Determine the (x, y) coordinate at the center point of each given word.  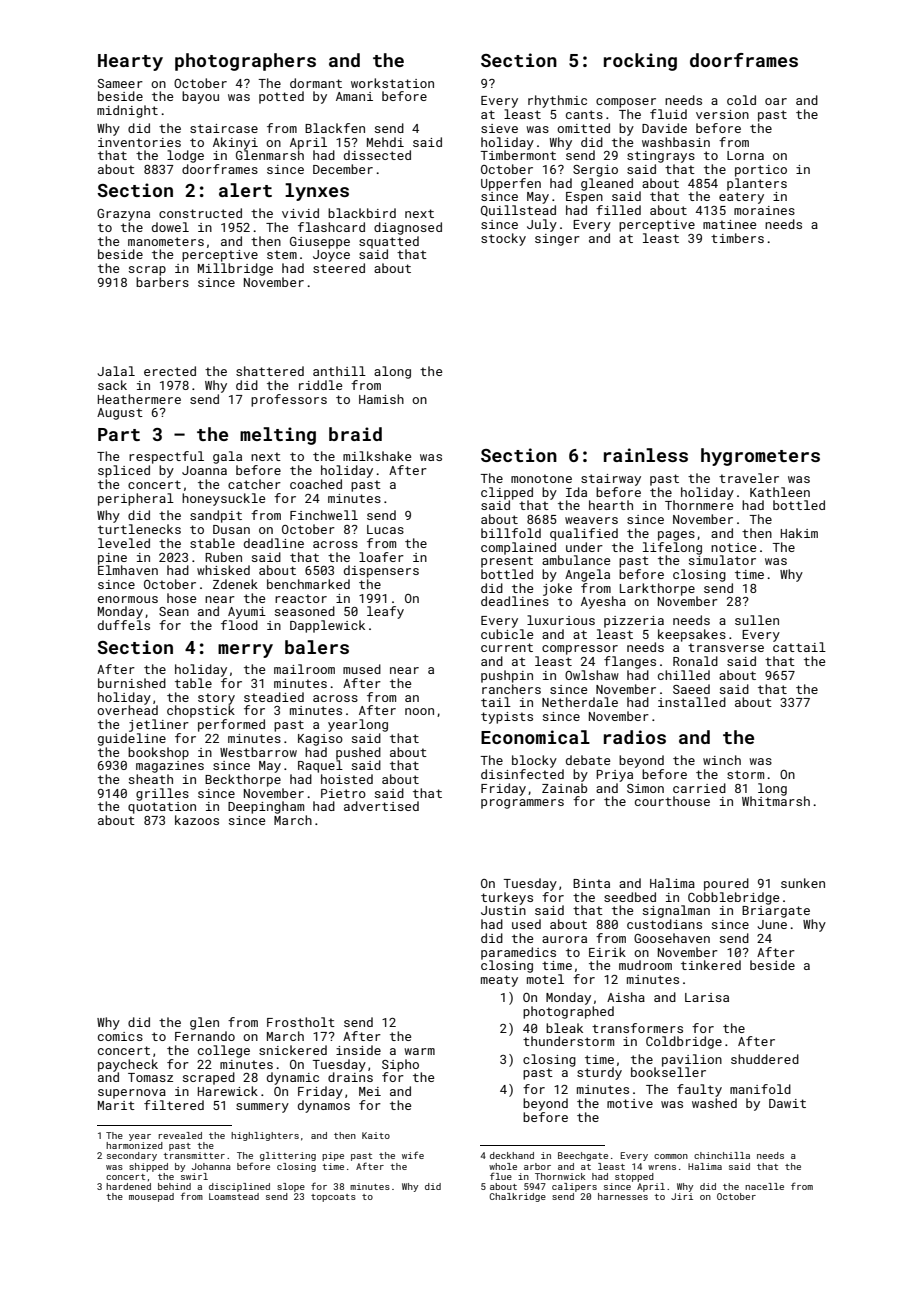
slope (291, 1187)
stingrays (661, 157)
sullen (757, 620)
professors (289, 400)
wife (413, 1155)
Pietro (343, 793)
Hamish (381, 399)
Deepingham (266, 807)
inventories (139, 142)
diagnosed (408, 228)
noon (419, 711)
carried (699, 788)
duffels (124, 625)
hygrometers (760, 457)
